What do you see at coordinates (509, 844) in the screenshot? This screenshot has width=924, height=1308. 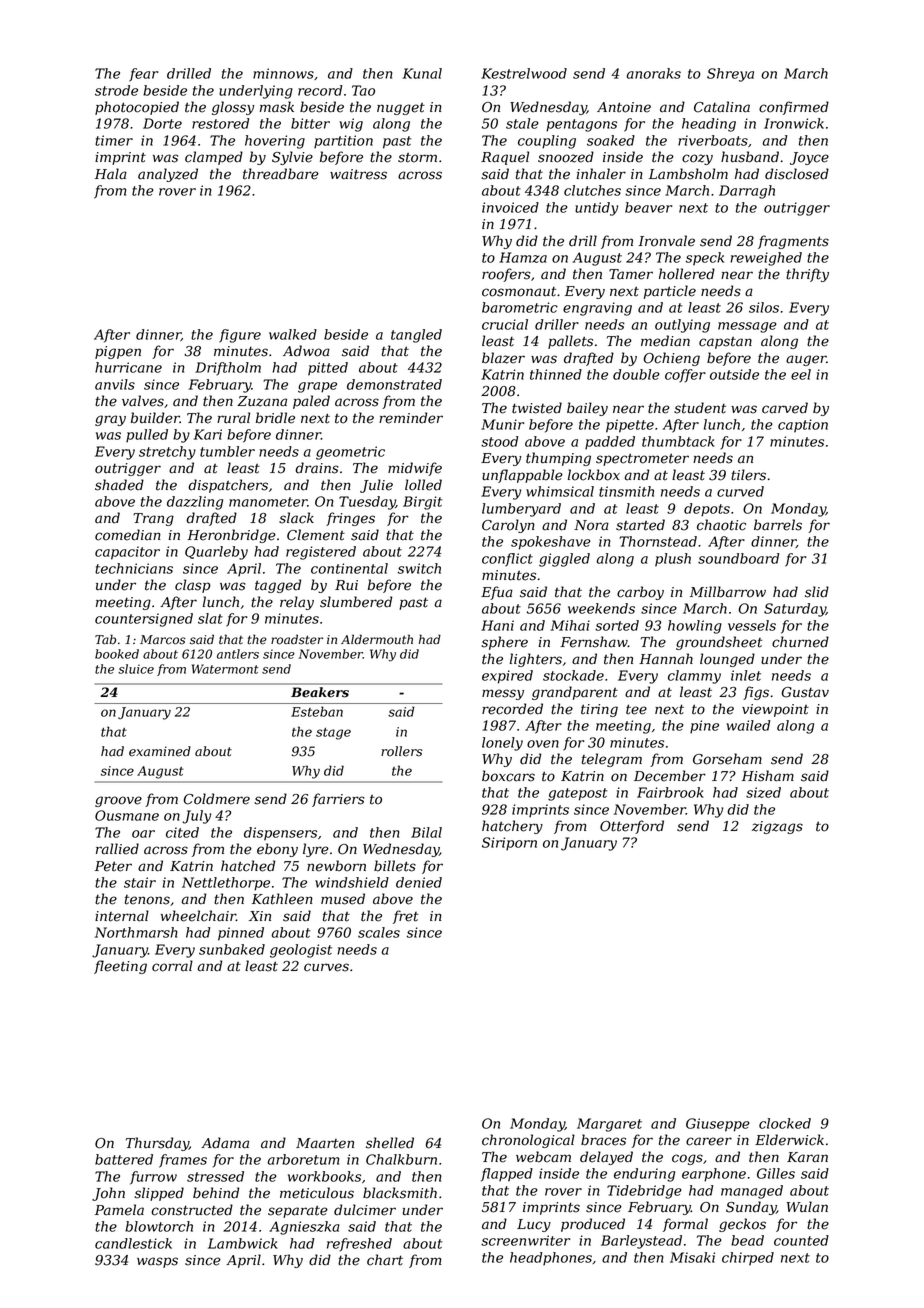 I see `Siriporn` at bounding box center [509, 844].
